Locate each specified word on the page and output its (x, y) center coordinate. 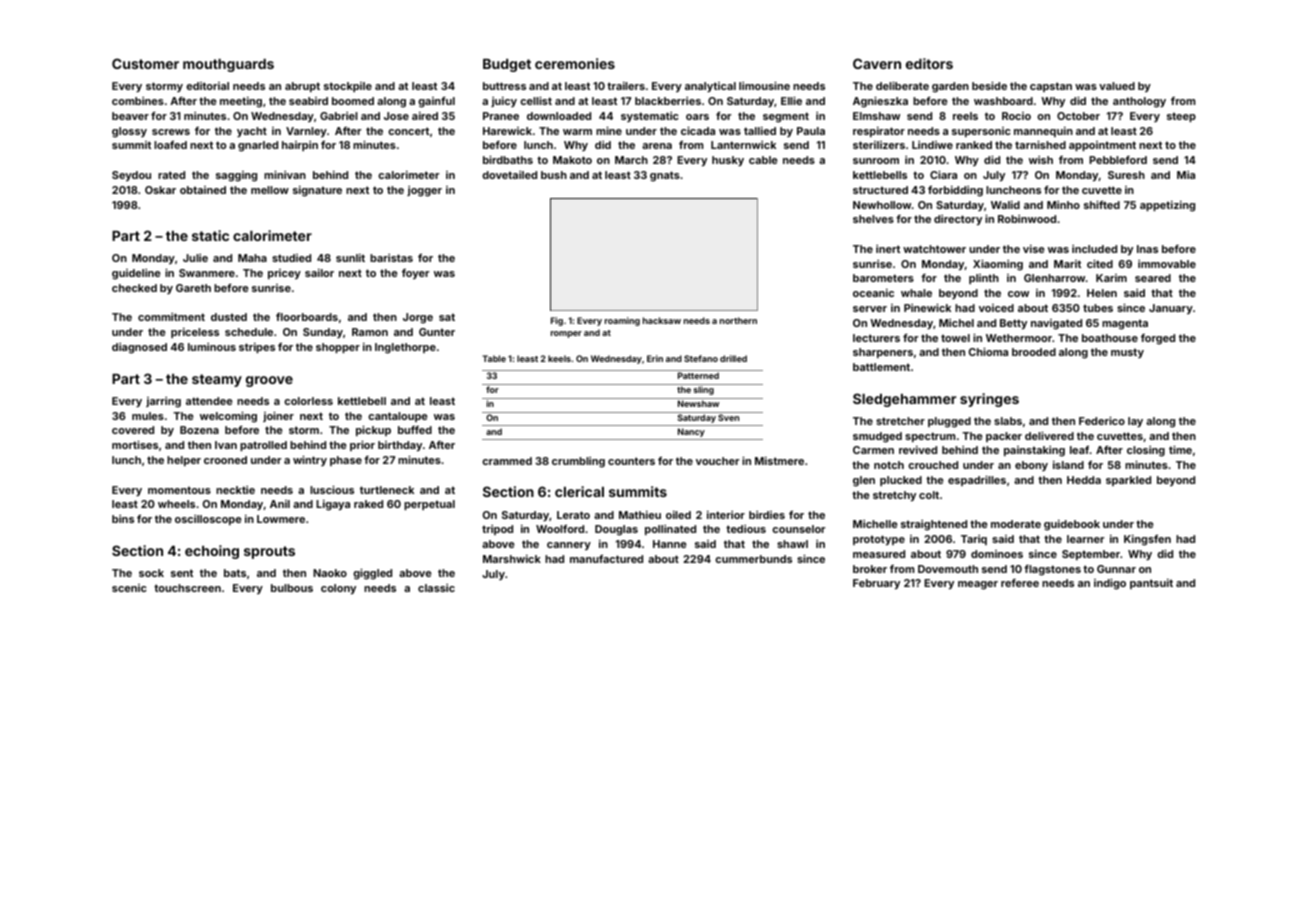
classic (436, 588)
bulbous (292, 588)
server (870, 309)
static (210, 235)
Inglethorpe (405, 348)
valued (1117, 86)
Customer (145, 63)
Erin (655, 358)
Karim (1111, 278)
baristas (391, 258)
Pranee (501, 116)
